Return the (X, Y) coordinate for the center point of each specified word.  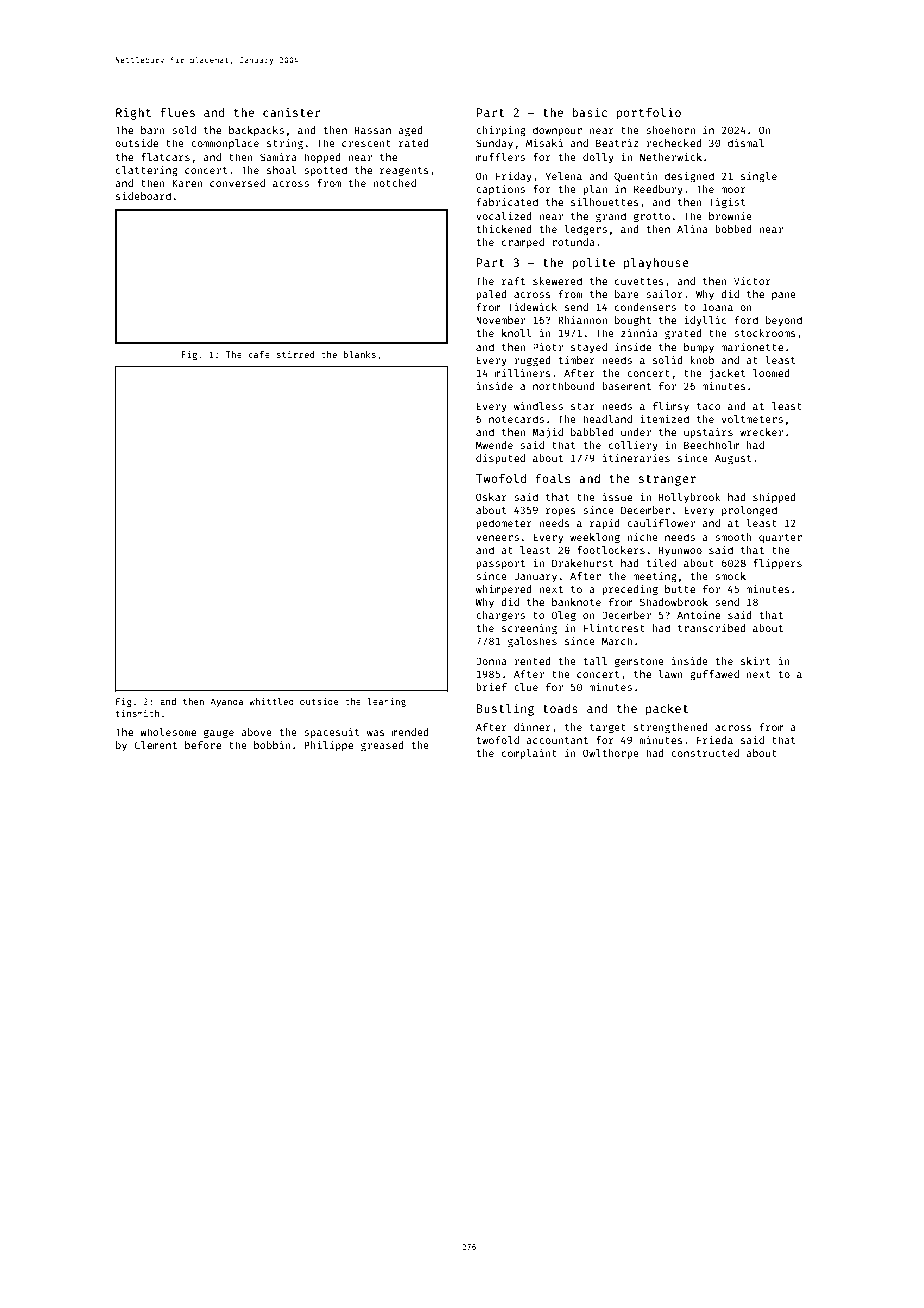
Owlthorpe (611, 754)
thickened (504, 229)
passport (500, 564)
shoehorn (670, 130)
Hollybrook (690, 498)
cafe (259, 354)
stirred (295, 354)
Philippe (329, 746)
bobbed (733, 229)
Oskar (491, 497)
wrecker (761, 432)
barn (153, 130)
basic (589, 112)
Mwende (494, 445)
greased (382, 746)
